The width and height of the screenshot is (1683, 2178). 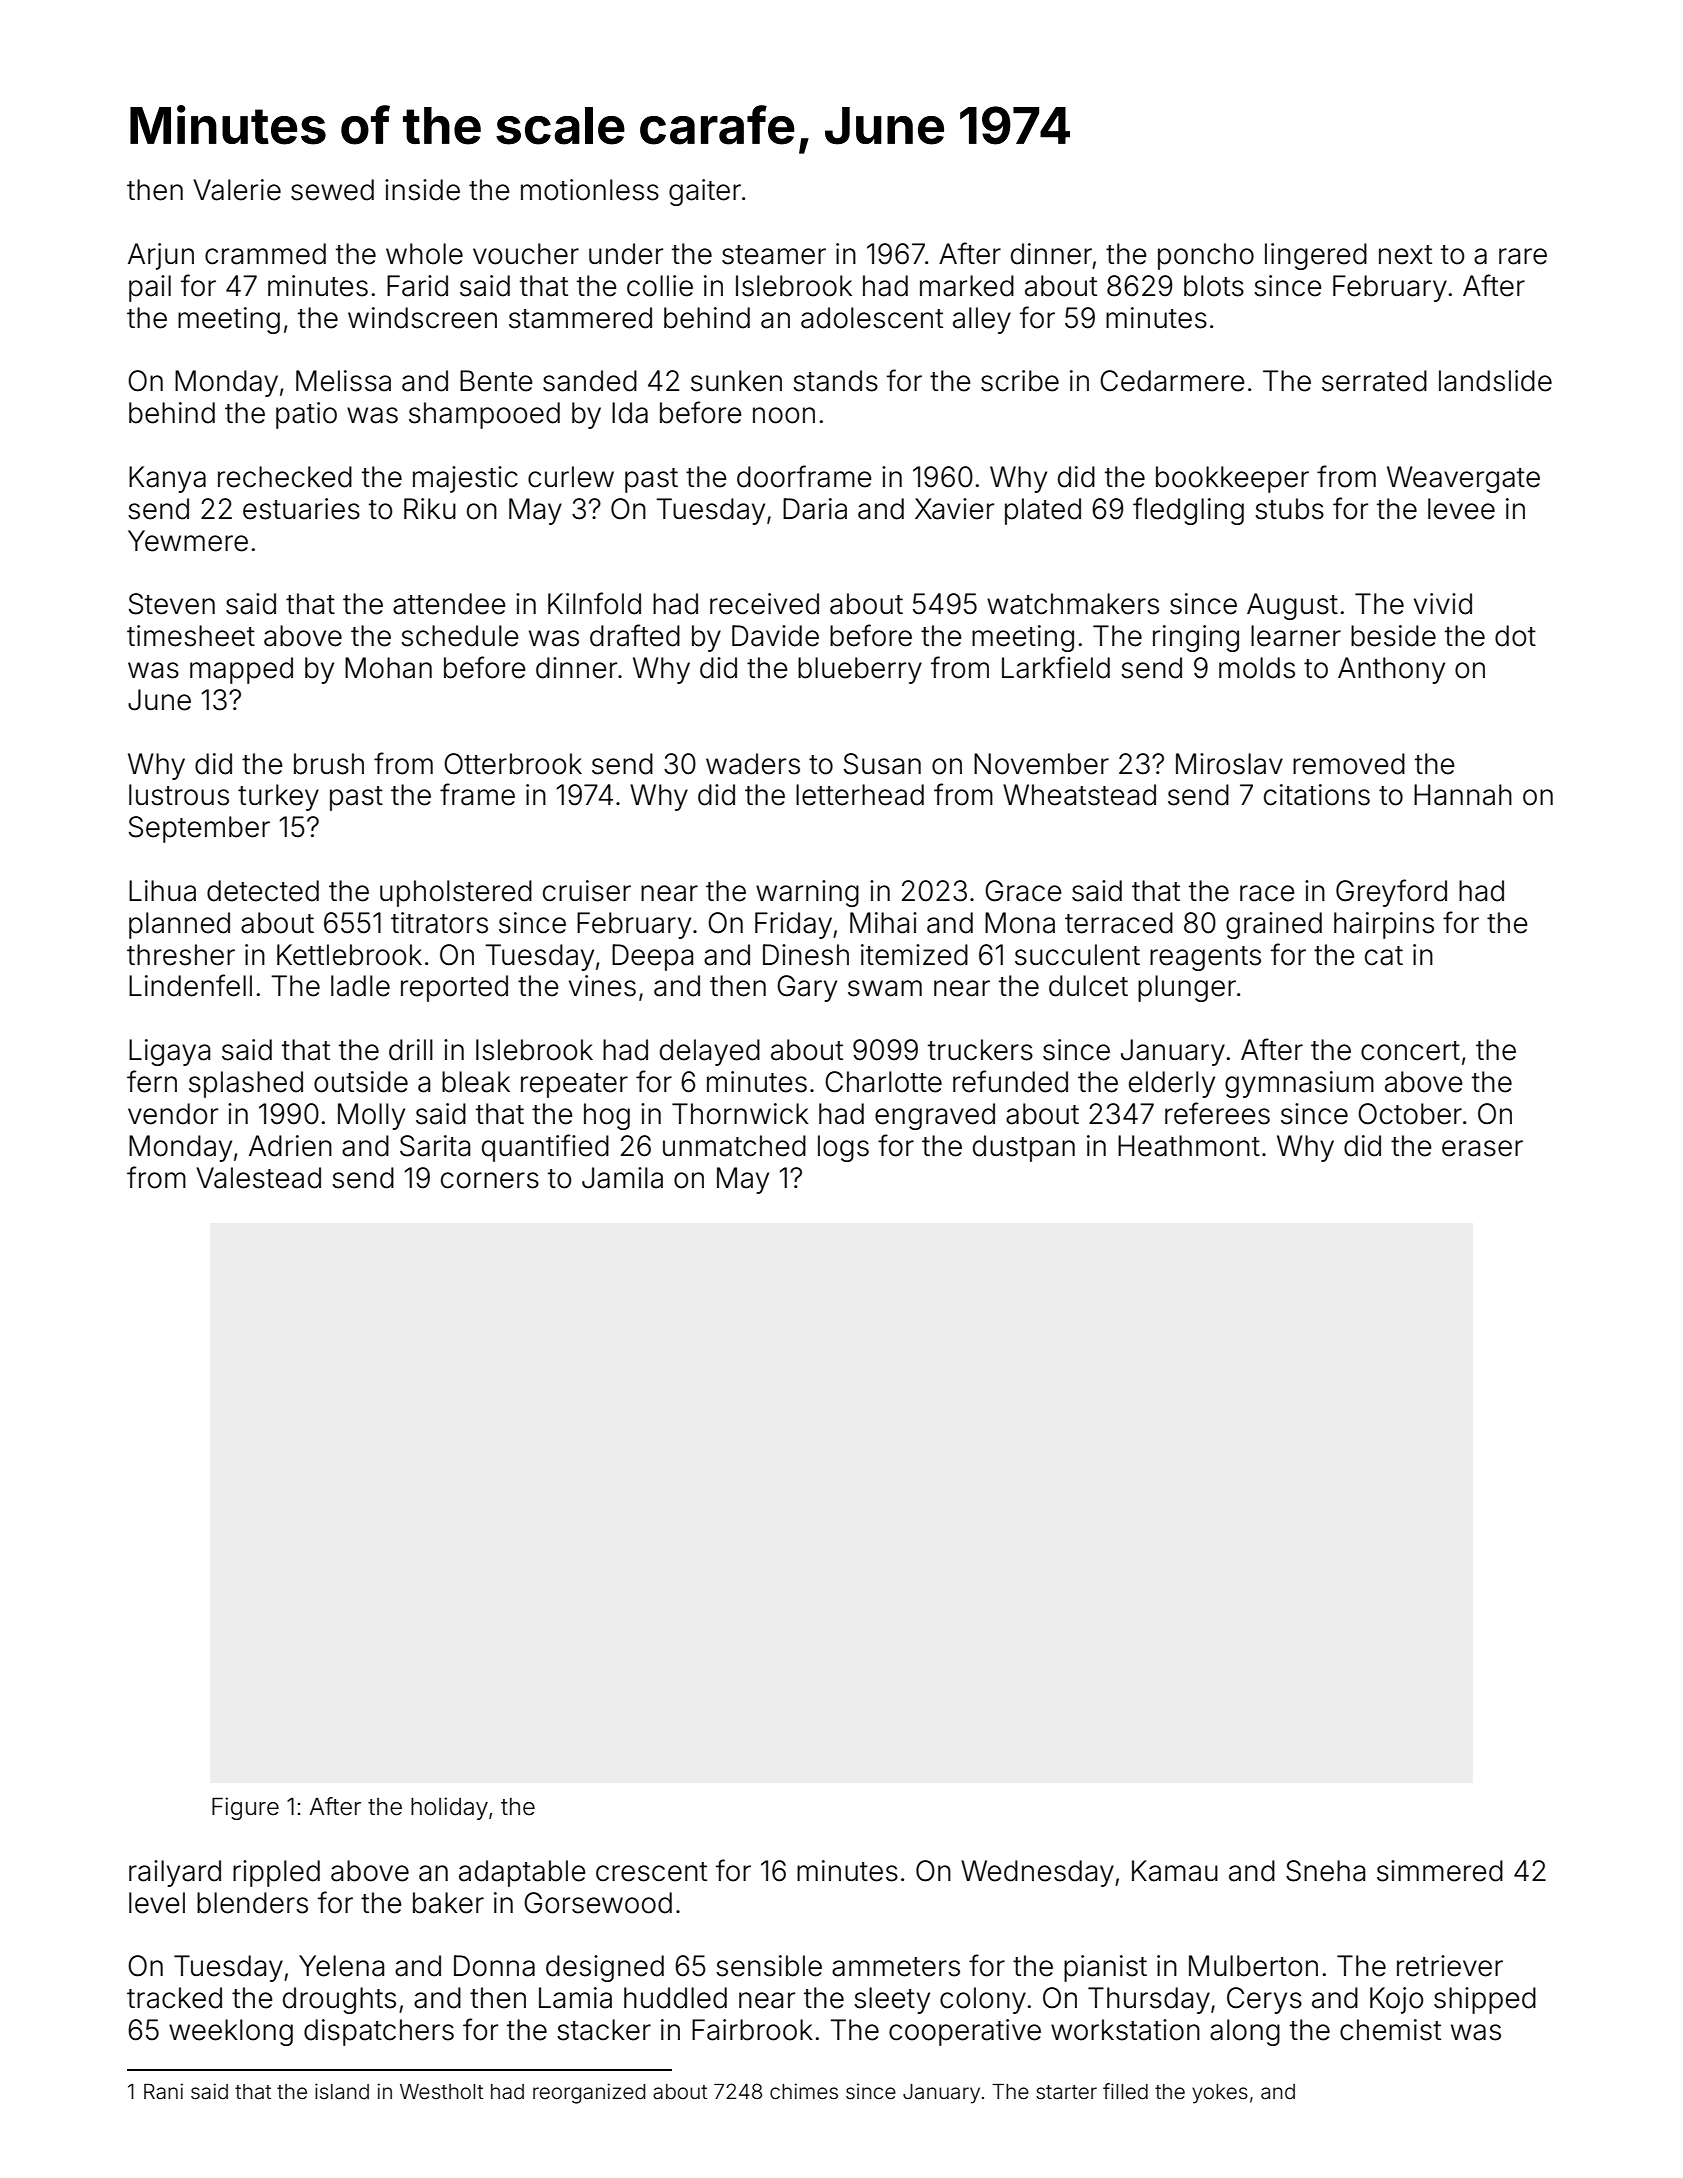 I want to click on cat, so click(x=1384, y=956).
